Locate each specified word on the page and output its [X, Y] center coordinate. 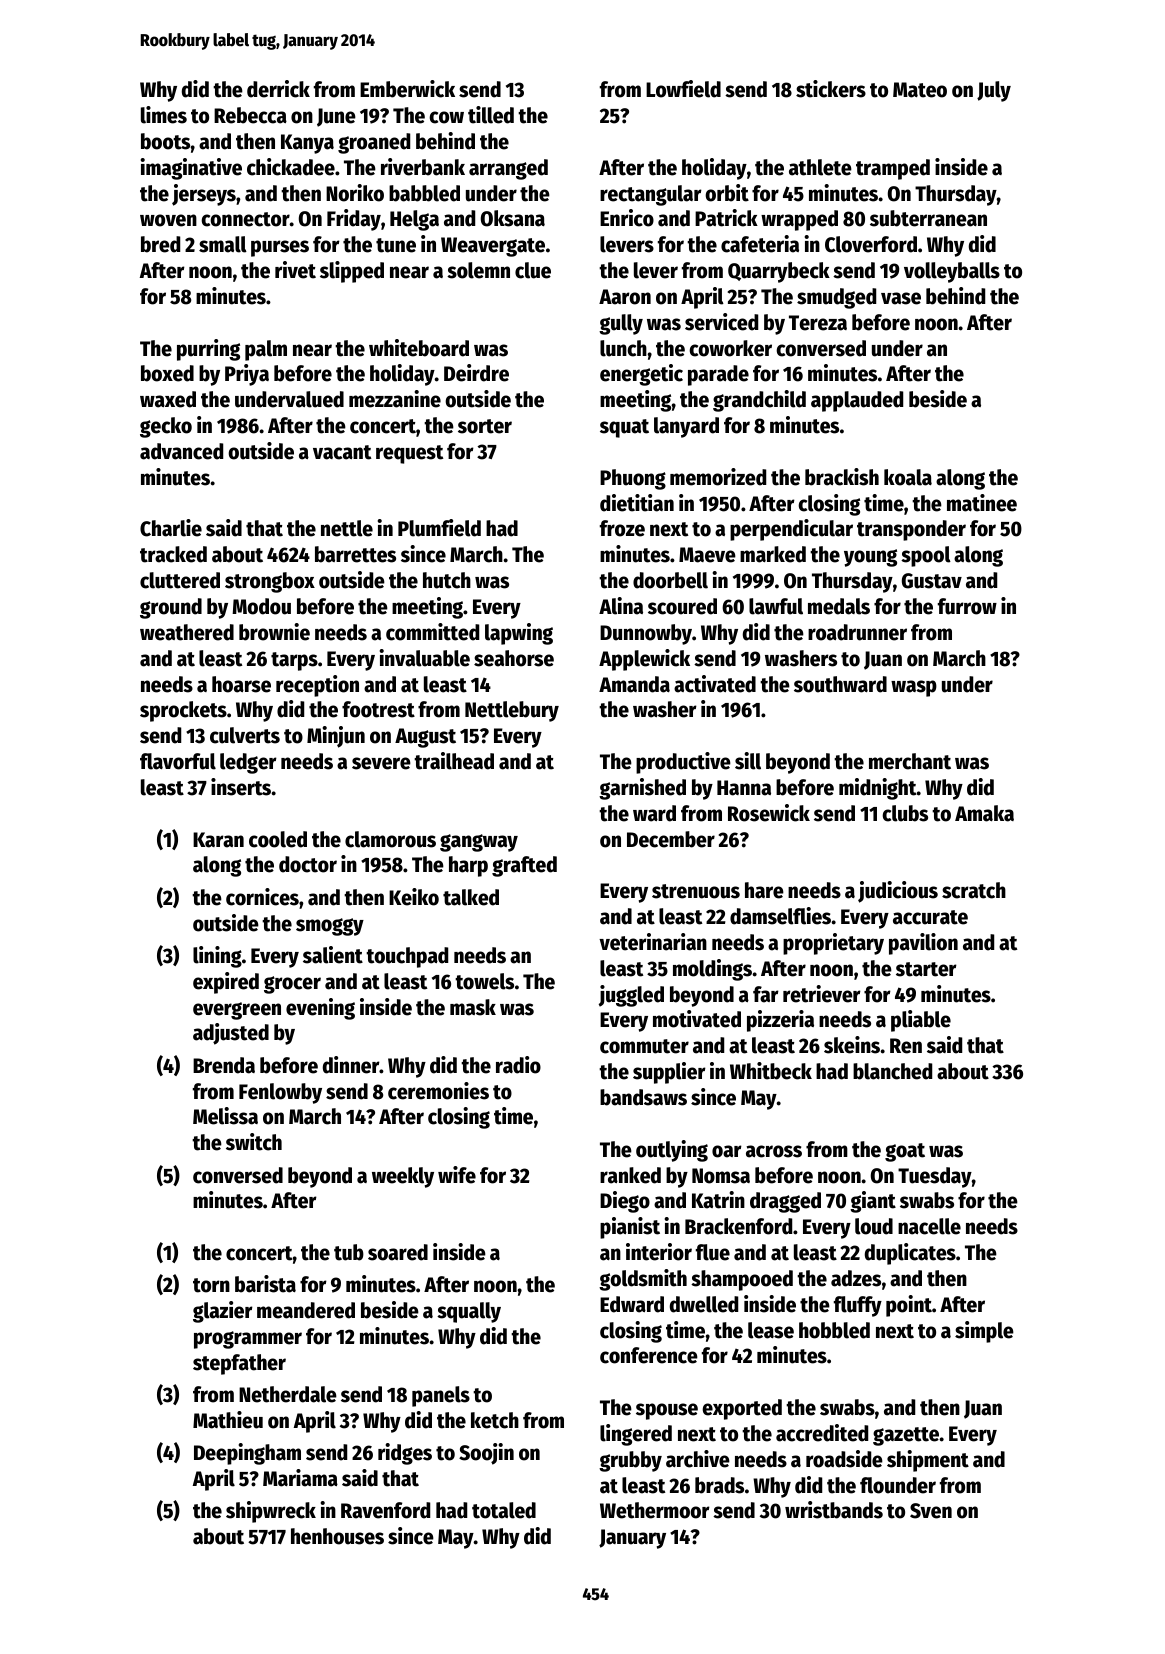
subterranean [928, 218]
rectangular [651, 195]
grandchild [759, 401]
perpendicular [791, 530]
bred [160, 244]
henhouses [337, 1536]
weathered [187, 632]
